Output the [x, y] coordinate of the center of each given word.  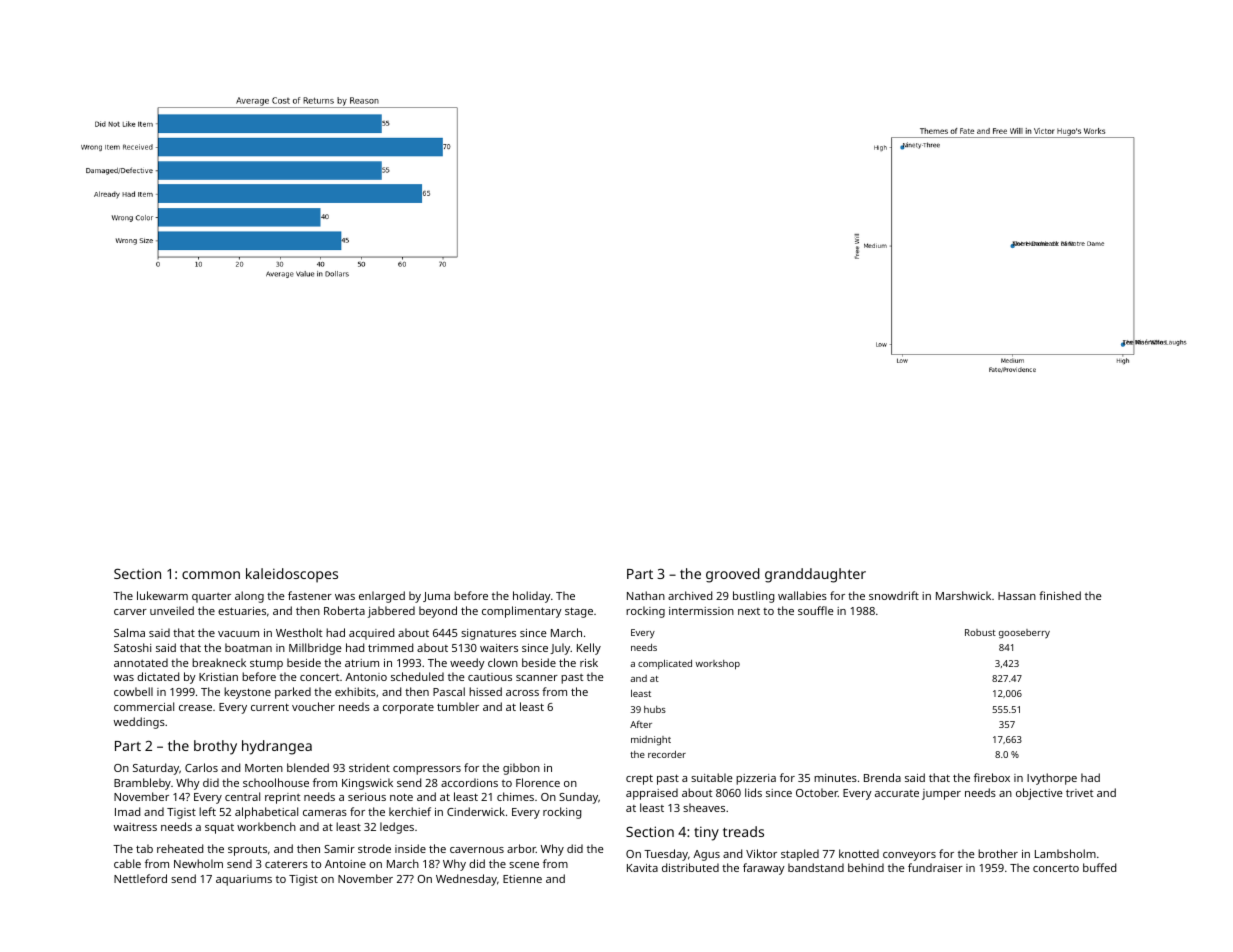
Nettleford [140, 878]
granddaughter [815, 575]
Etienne [522, 879]
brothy [215, 747]
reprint [282, 798]
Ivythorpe [1052, 779]
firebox [992, 777]
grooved [733, 575]
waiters [499, 648]
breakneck [219, 662]
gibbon [521, 769]
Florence [538, 782]
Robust [980, 632]
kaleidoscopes [292, 575]
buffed [1099, 867]
